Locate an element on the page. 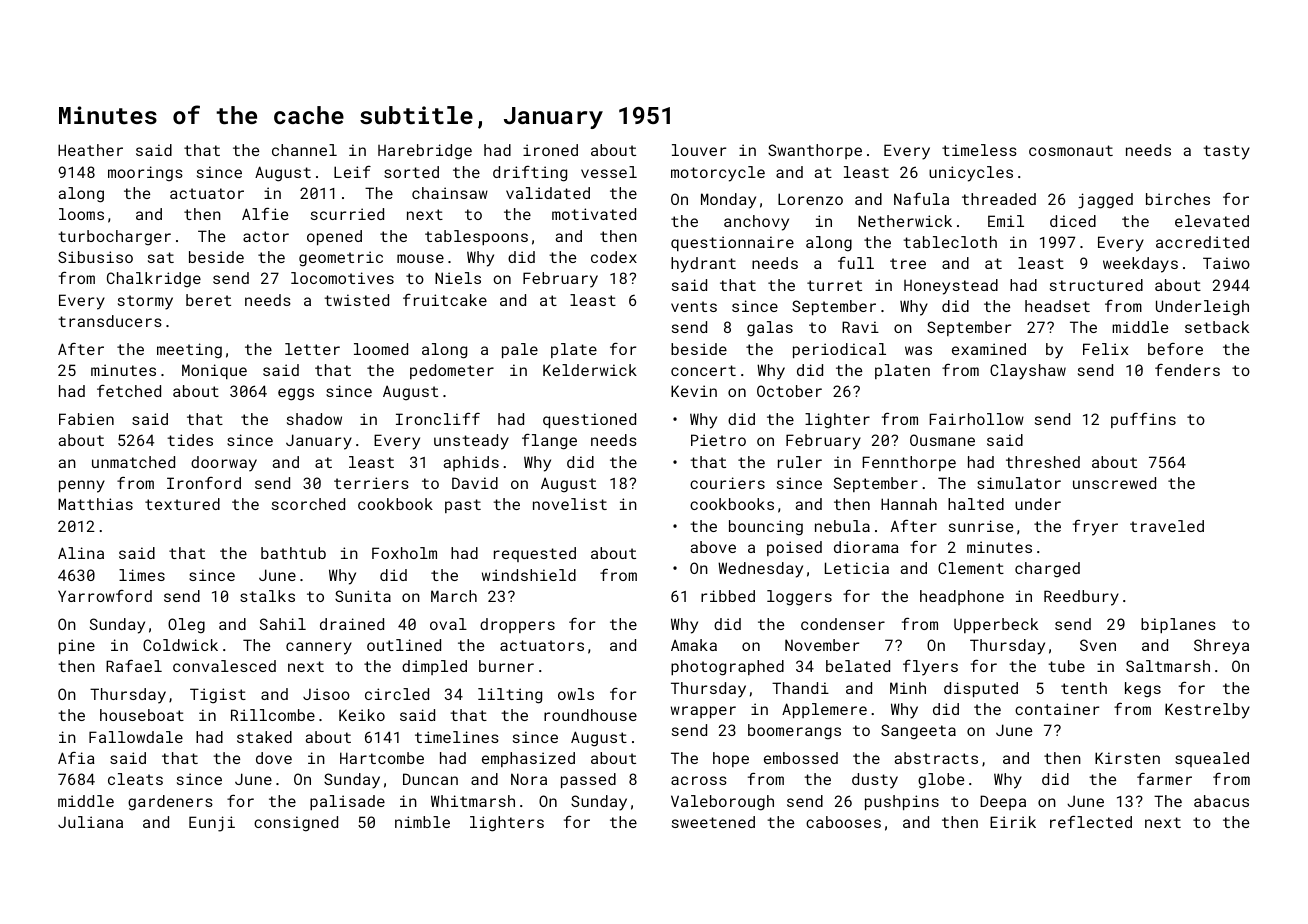 This page has width=1308, height=924. consigned is located at coordinates (296, 824).
